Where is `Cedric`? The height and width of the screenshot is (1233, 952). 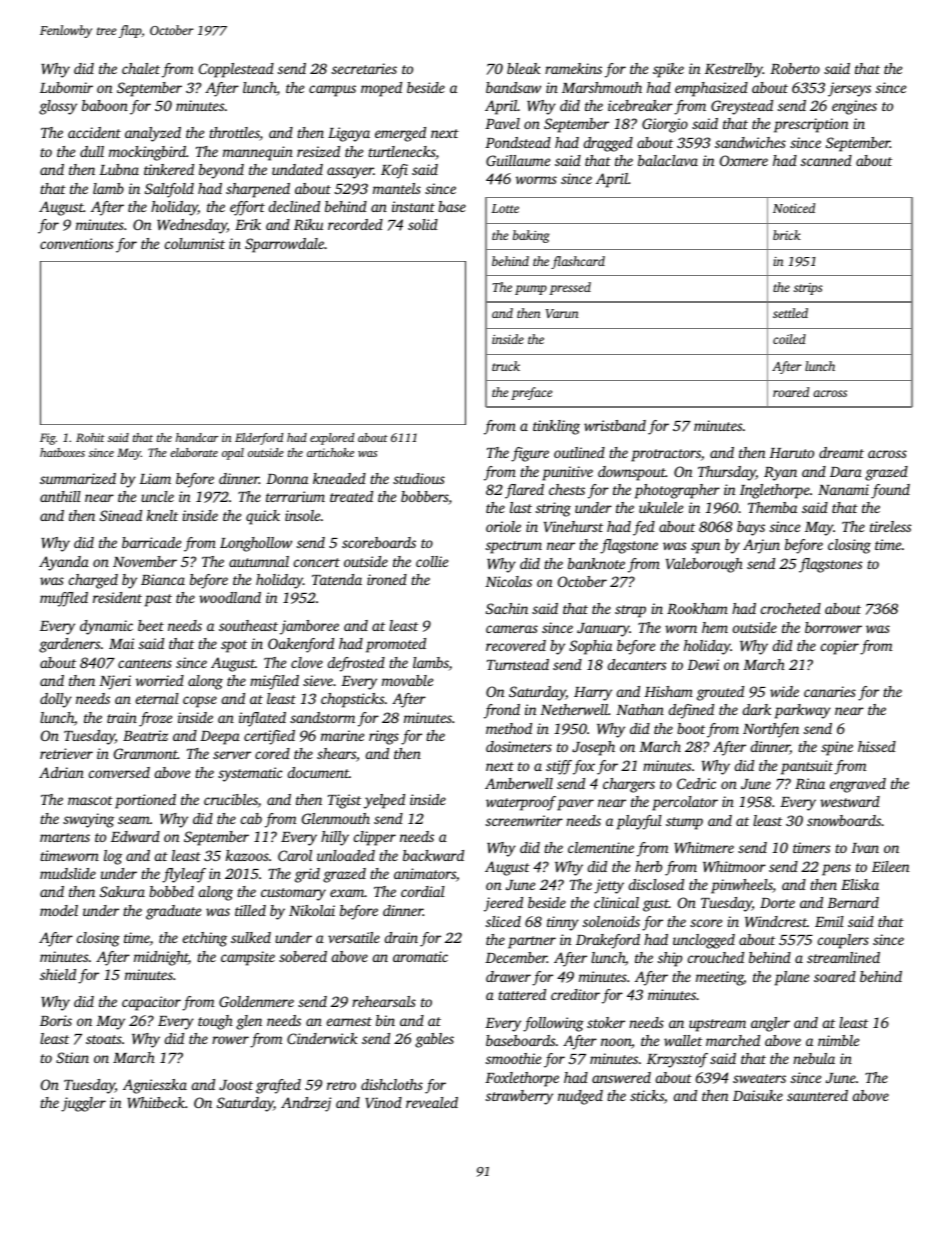 Cedric is located at coordinates (696, 783).
